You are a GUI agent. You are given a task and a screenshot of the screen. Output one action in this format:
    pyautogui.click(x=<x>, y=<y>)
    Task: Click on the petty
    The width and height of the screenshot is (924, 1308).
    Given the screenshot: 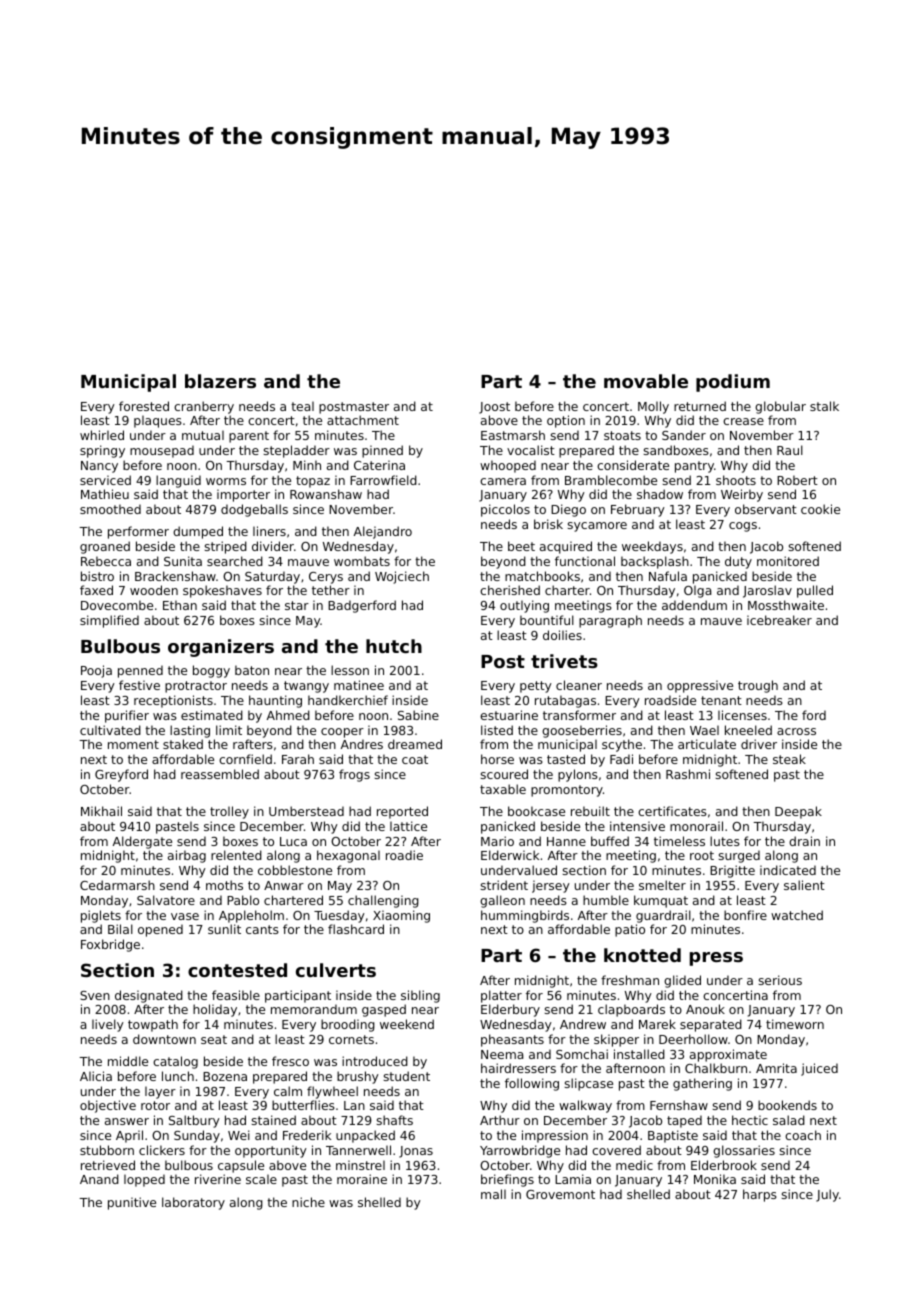 What is the action you would take?
    pyautogui.click(x=536, y=687)
